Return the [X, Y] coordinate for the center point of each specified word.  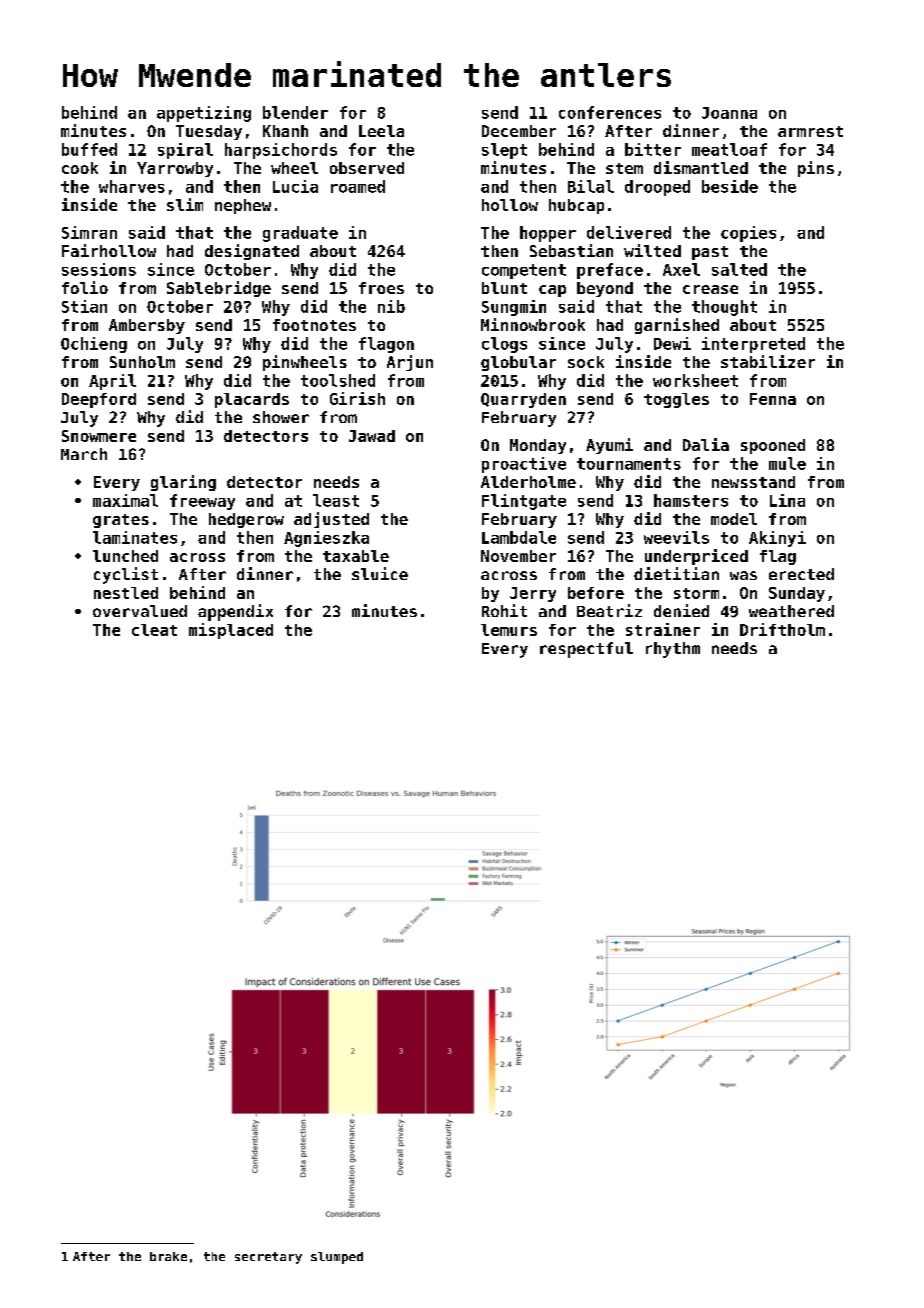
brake [168, 1256]
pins [816, 169]
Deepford [99, 400]
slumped [337, 1258]
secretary [268, 1258]
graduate [300, 234]
